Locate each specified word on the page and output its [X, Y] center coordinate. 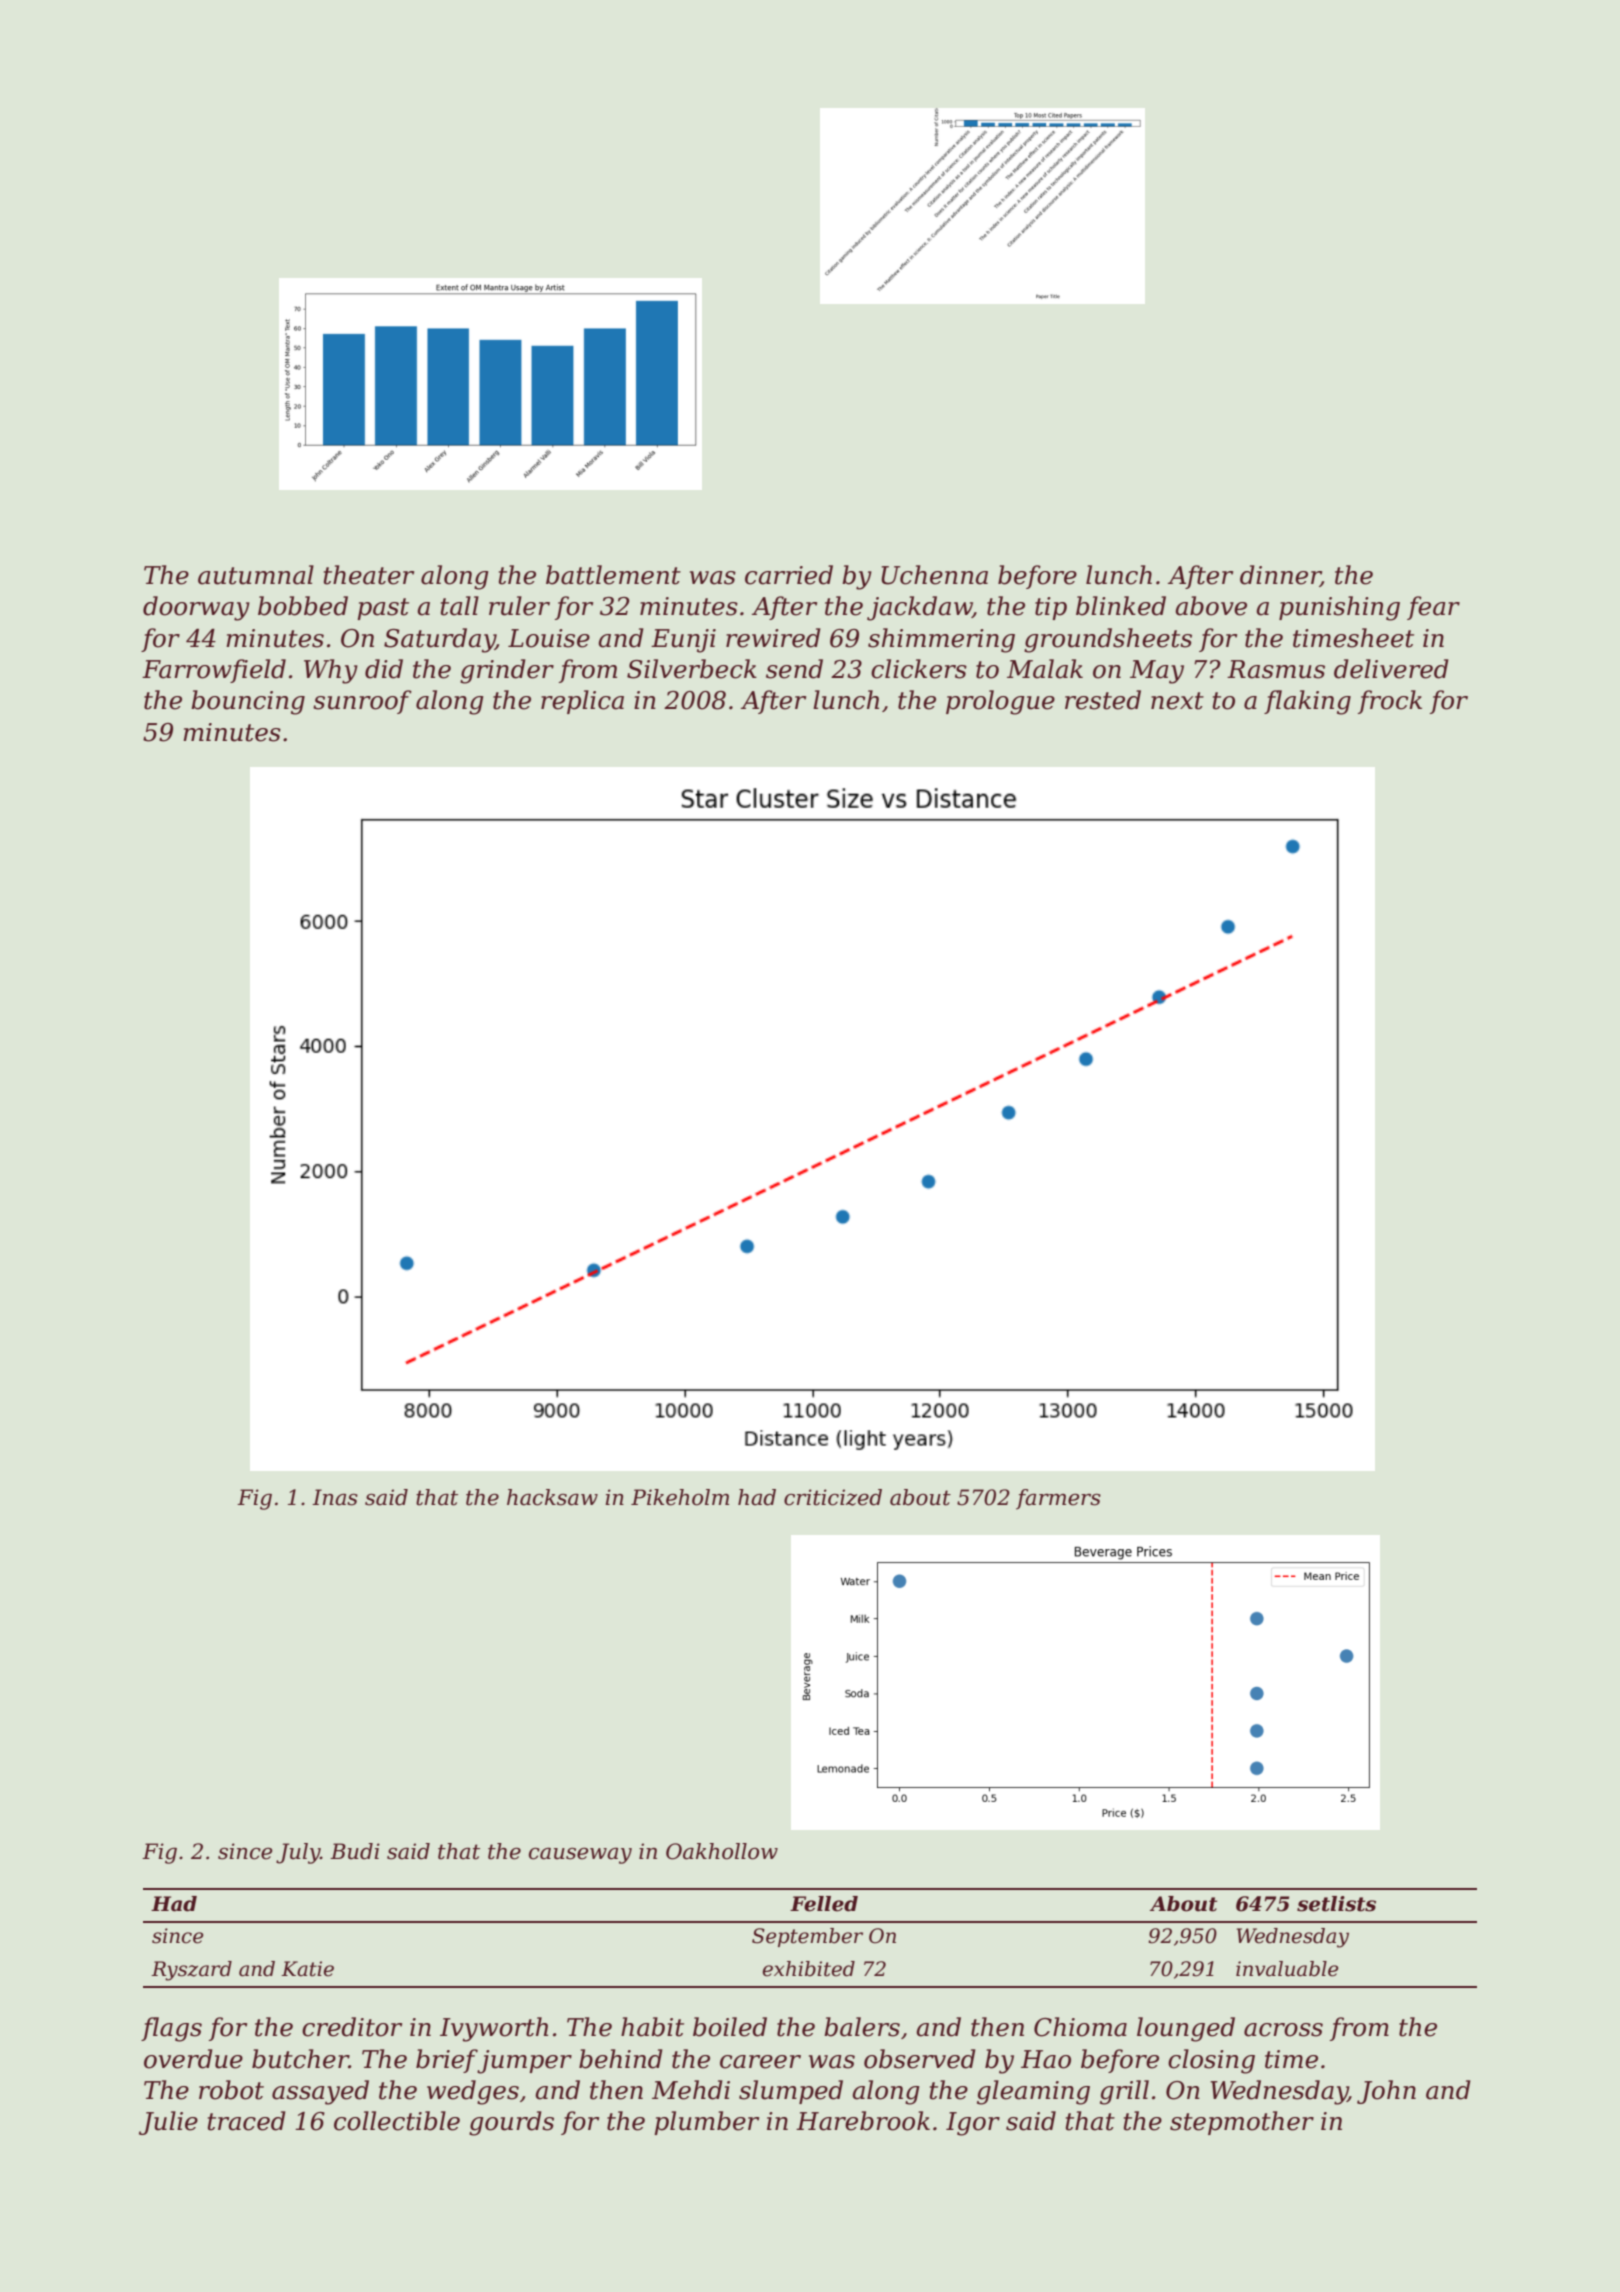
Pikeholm [680, 1497]
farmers [1058, 1499]
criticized [833, 1497]
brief [447, 2061]
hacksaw [552, 1497]
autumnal [256, 575]
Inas [335, 1497]
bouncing [248, 702]
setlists [1336, 1904]
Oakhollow [722, 1851]
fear [1433, 608]
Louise [549, 638]
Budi [355, 1851]
